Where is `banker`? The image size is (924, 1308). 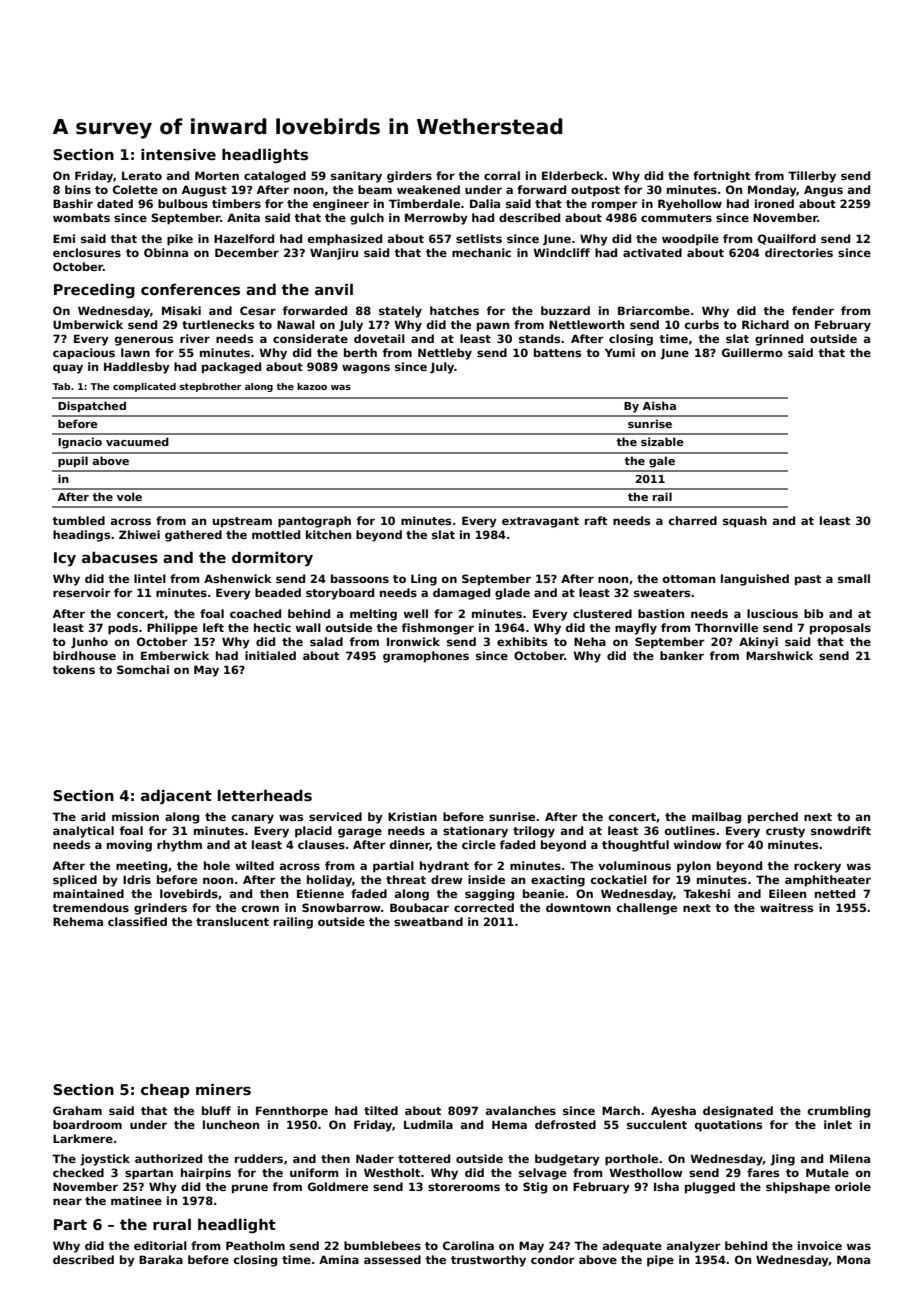
banker is located at coordinates (682, 655).
